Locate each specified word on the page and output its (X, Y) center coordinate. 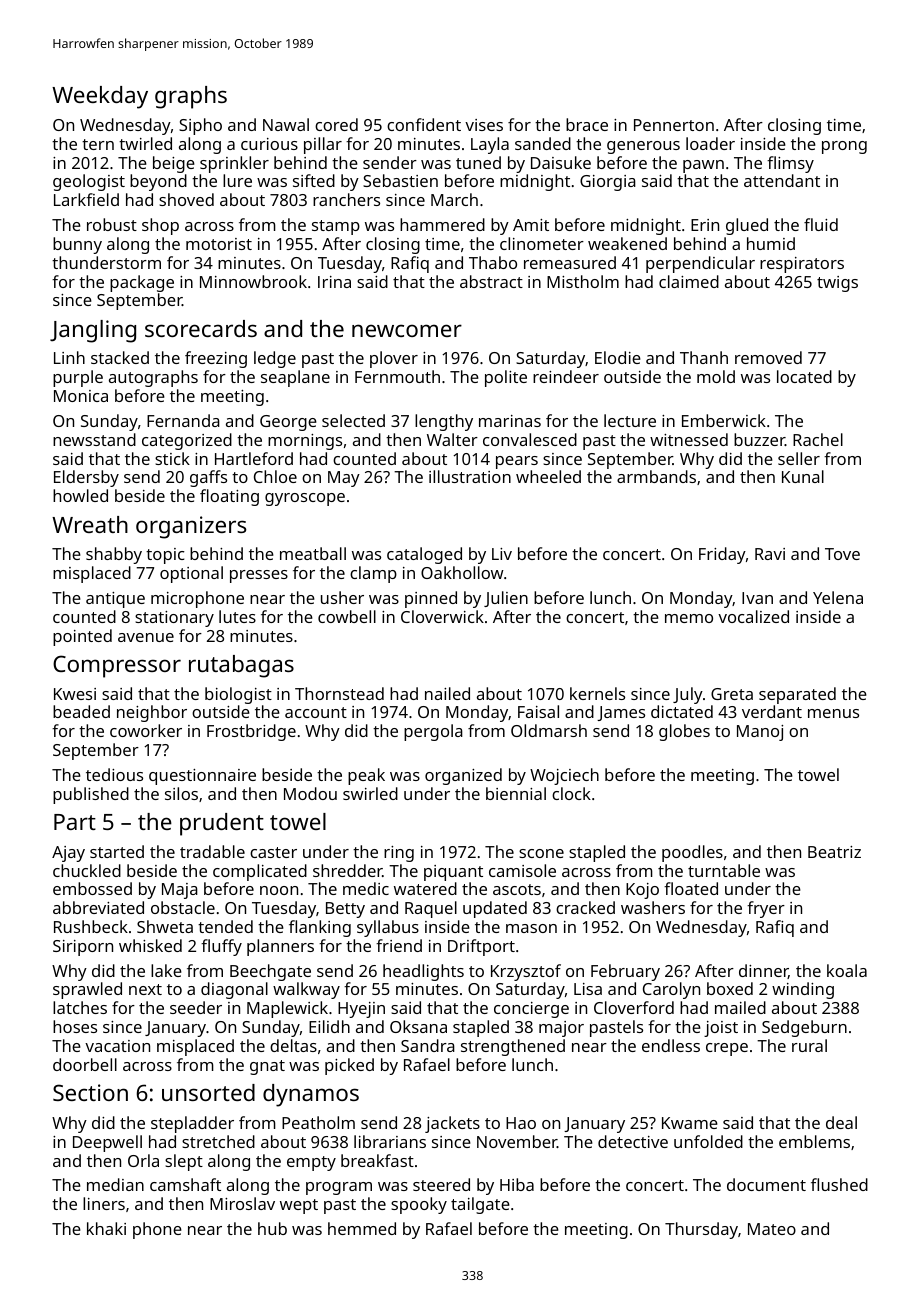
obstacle (183, 907)
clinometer (542, 243)
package (142, 283)
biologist (238, 695)
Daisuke (561, 162)
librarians (390, 1141)
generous (643, 147)
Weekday (100, 97)
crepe (727, 1049)
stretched (218, 1141)
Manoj (760, 733)
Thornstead (339, 693)
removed (768, 357)
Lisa (588, 989)
